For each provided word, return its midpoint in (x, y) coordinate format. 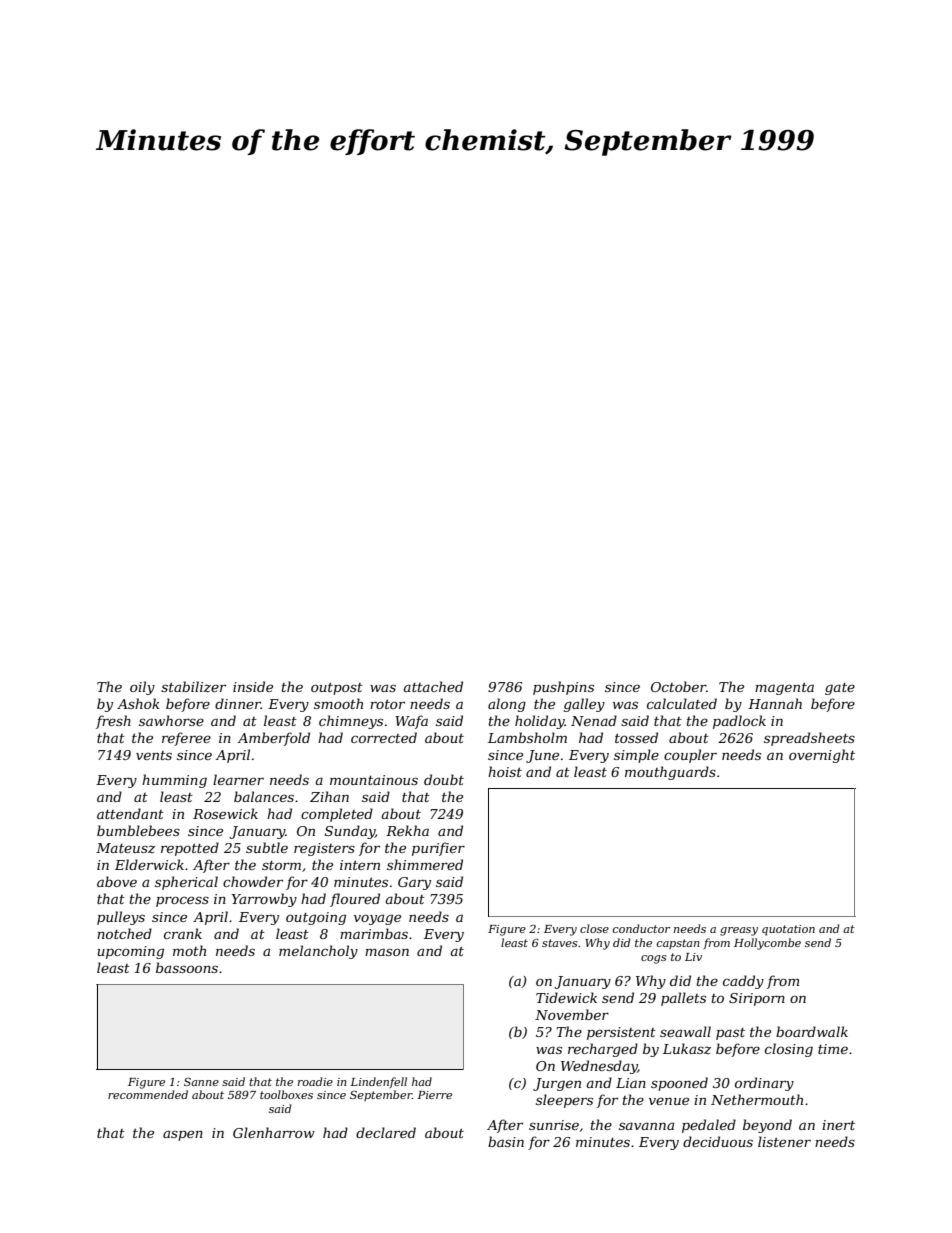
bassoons (187, 967)
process (182, 901)
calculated (682, 703)
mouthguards (670, 773)
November (572, 1014)
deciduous (718, 1141)
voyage (377, 919)
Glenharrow (274, 1132)
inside (253, 686)
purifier (438, 849)
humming (174, 781)
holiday (540, 722)
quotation (788, 930)
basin (506, 1141)
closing (789, 1050)
